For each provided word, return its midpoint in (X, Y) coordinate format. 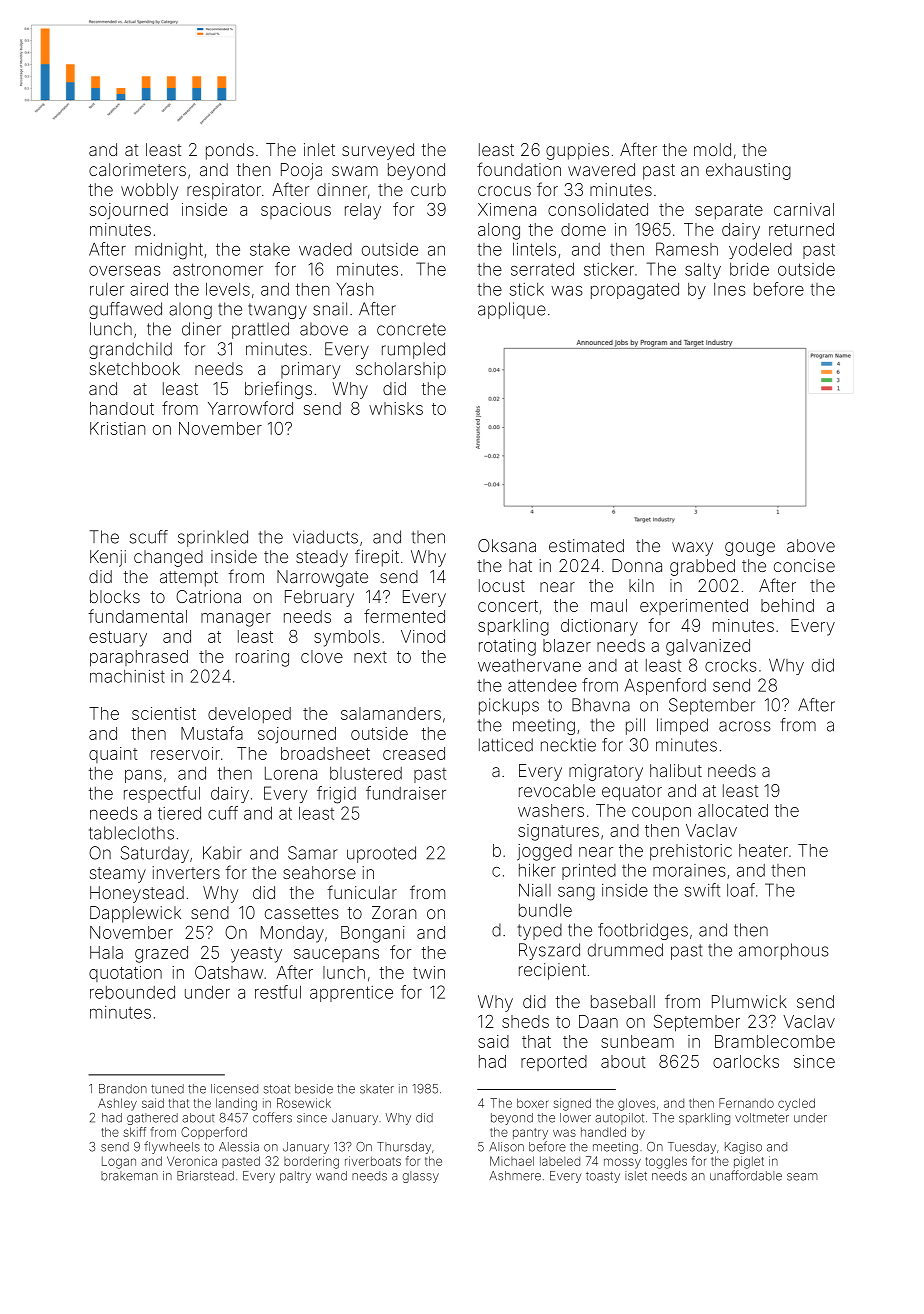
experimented (694, 607)
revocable (557, 790)
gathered (152, 1119)
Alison (506, 1147)
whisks (396, 408)
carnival (804, 209)
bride (749, 269)
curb (428, 189)
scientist (164, 713)
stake (270, 249)
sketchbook (135, 368)
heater (763, 850)
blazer (567, 645)
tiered (179, 813)
